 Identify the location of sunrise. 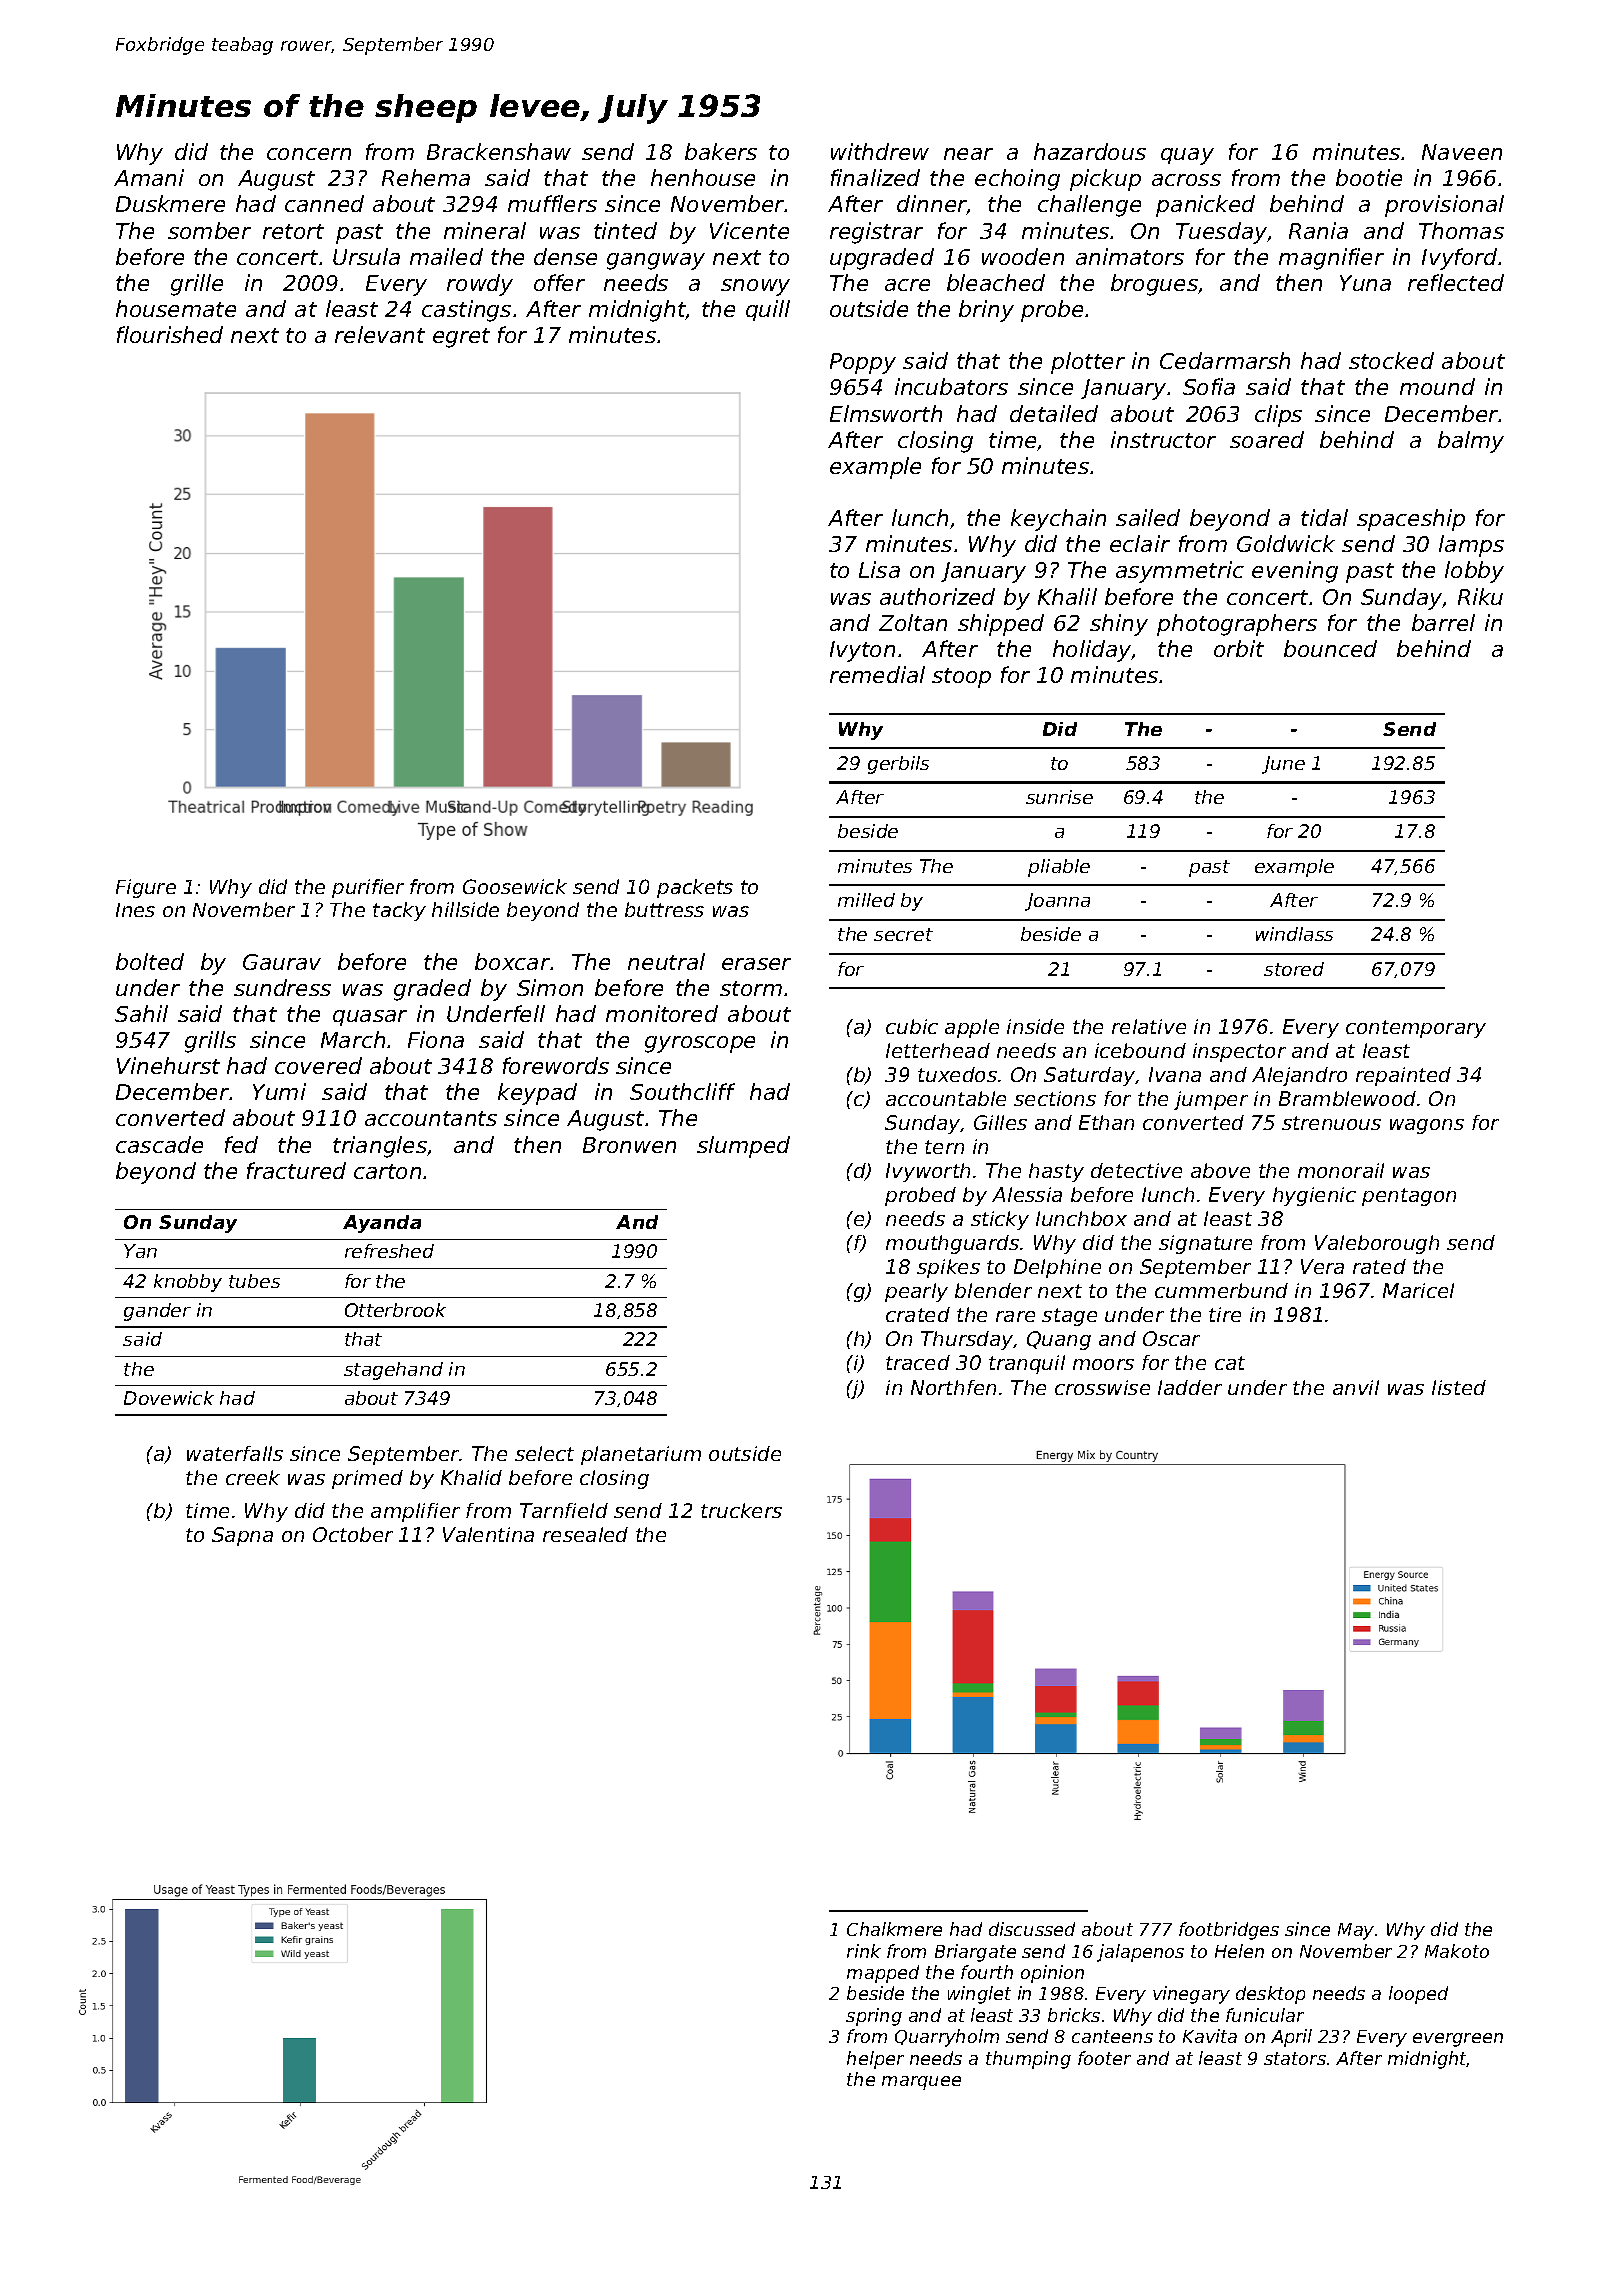
(1059, 797).
